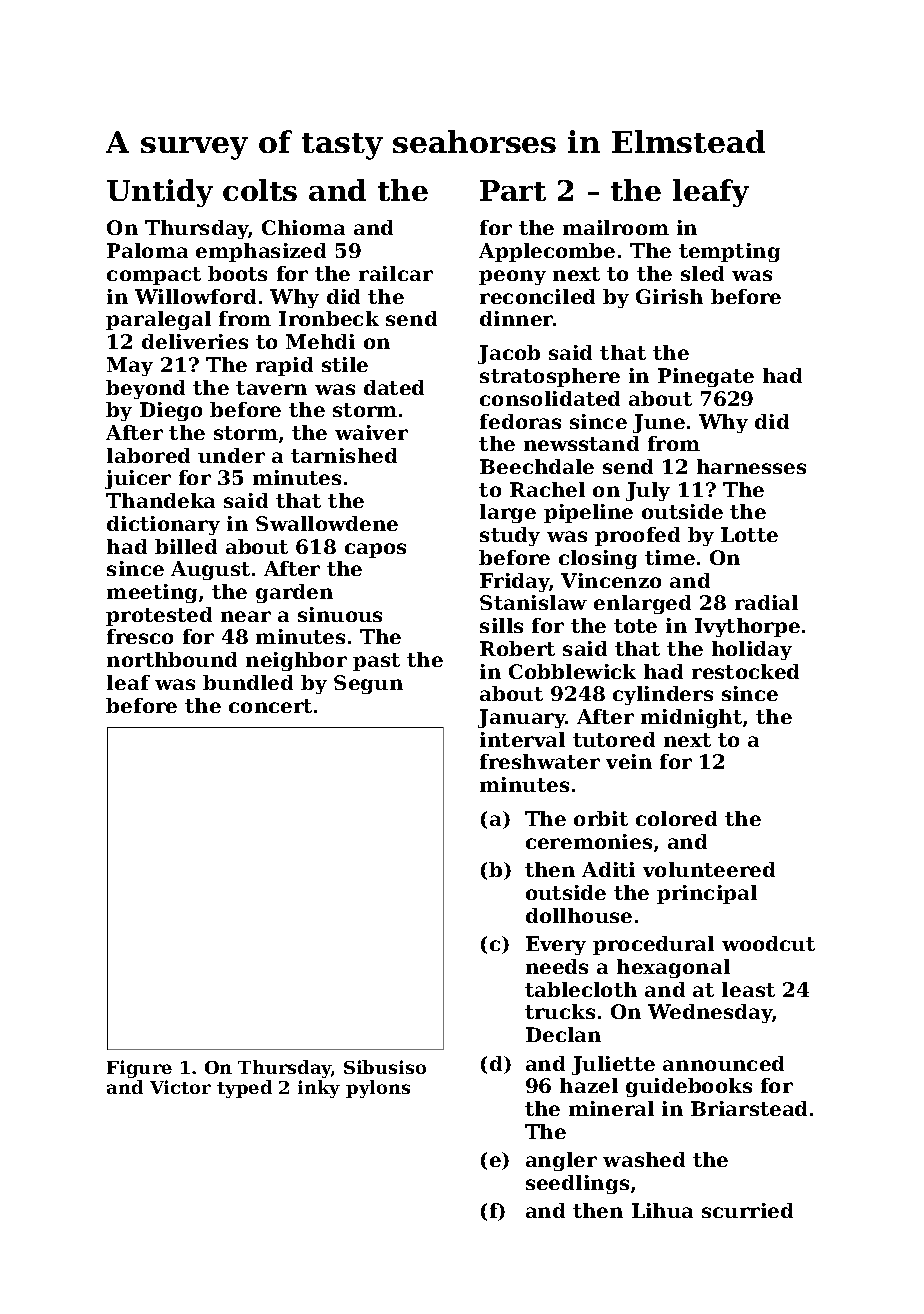  Describe the element at coordinates (709, 869) in the image. I see `volunteered` at that location.
